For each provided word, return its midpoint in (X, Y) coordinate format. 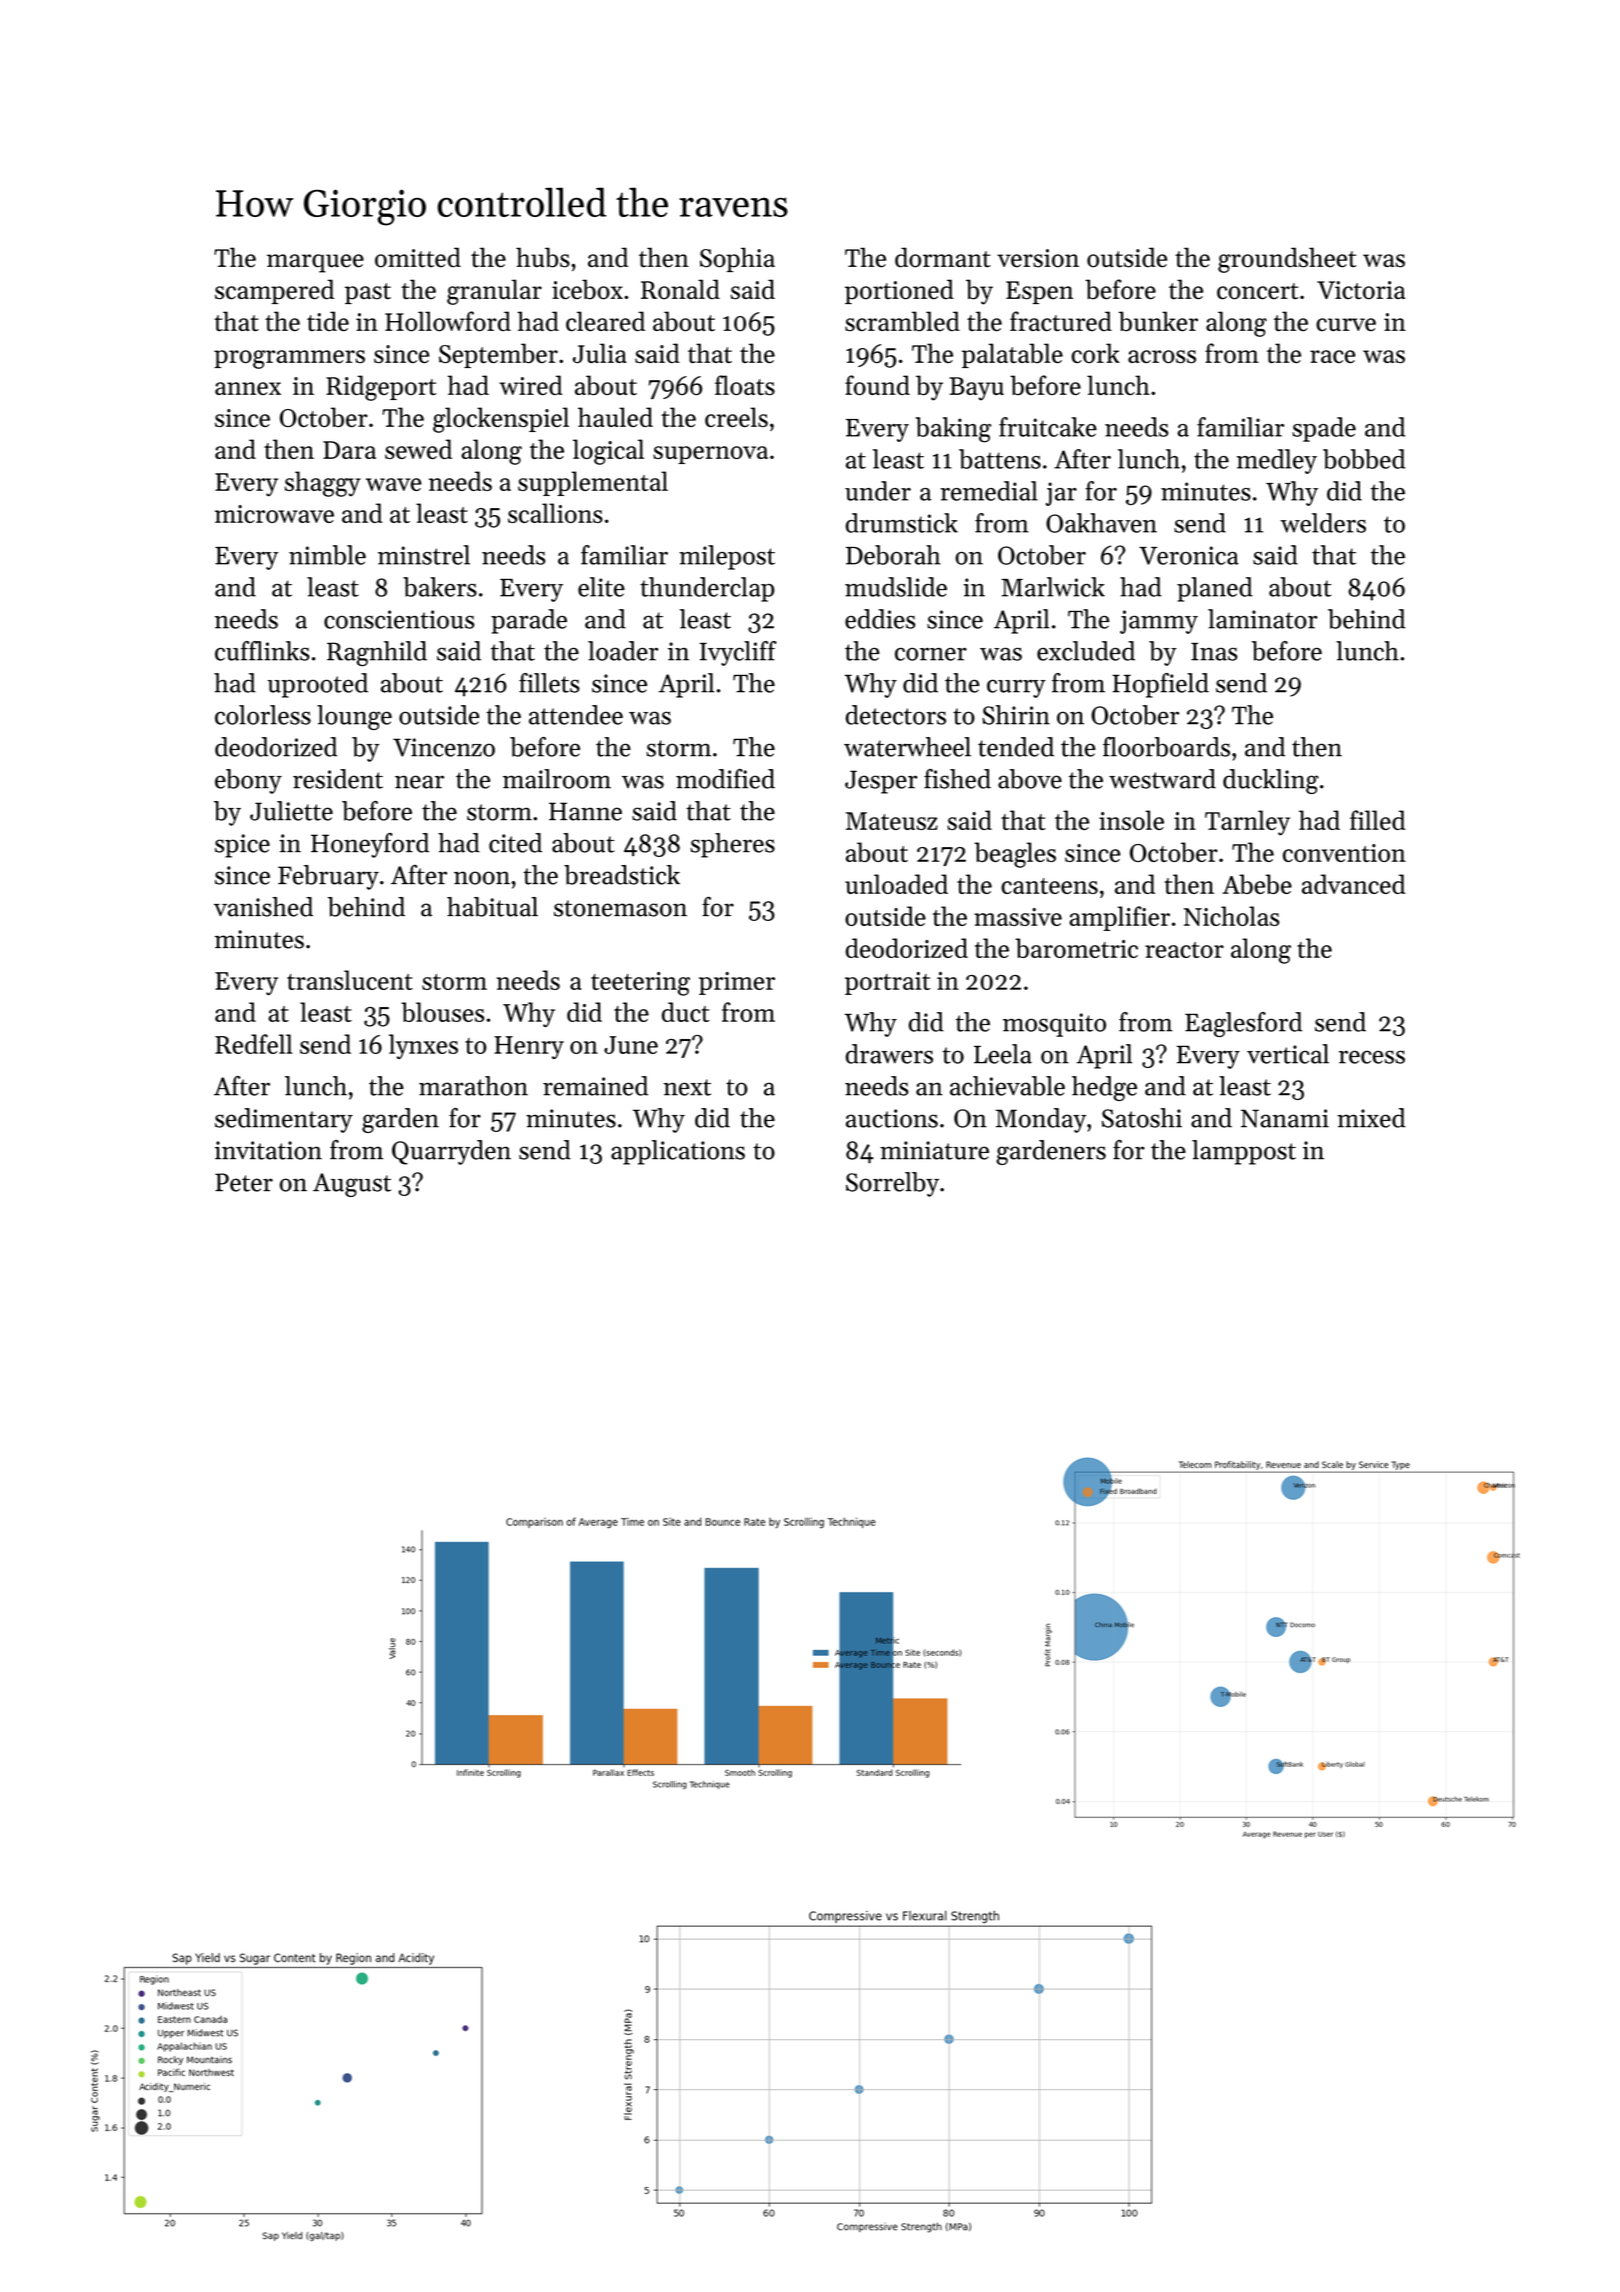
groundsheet (1287, 260)
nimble (327, 555)
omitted (418, 257)
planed (1215, 589)
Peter (244, 1182)
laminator (1263, 619)
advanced (1354, 884)
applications (678, 1152)
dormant (943, 257)
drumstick (902, 523)
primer (737, 983)
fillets (549, 683)
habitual (492, 907)
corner (931, 654)
